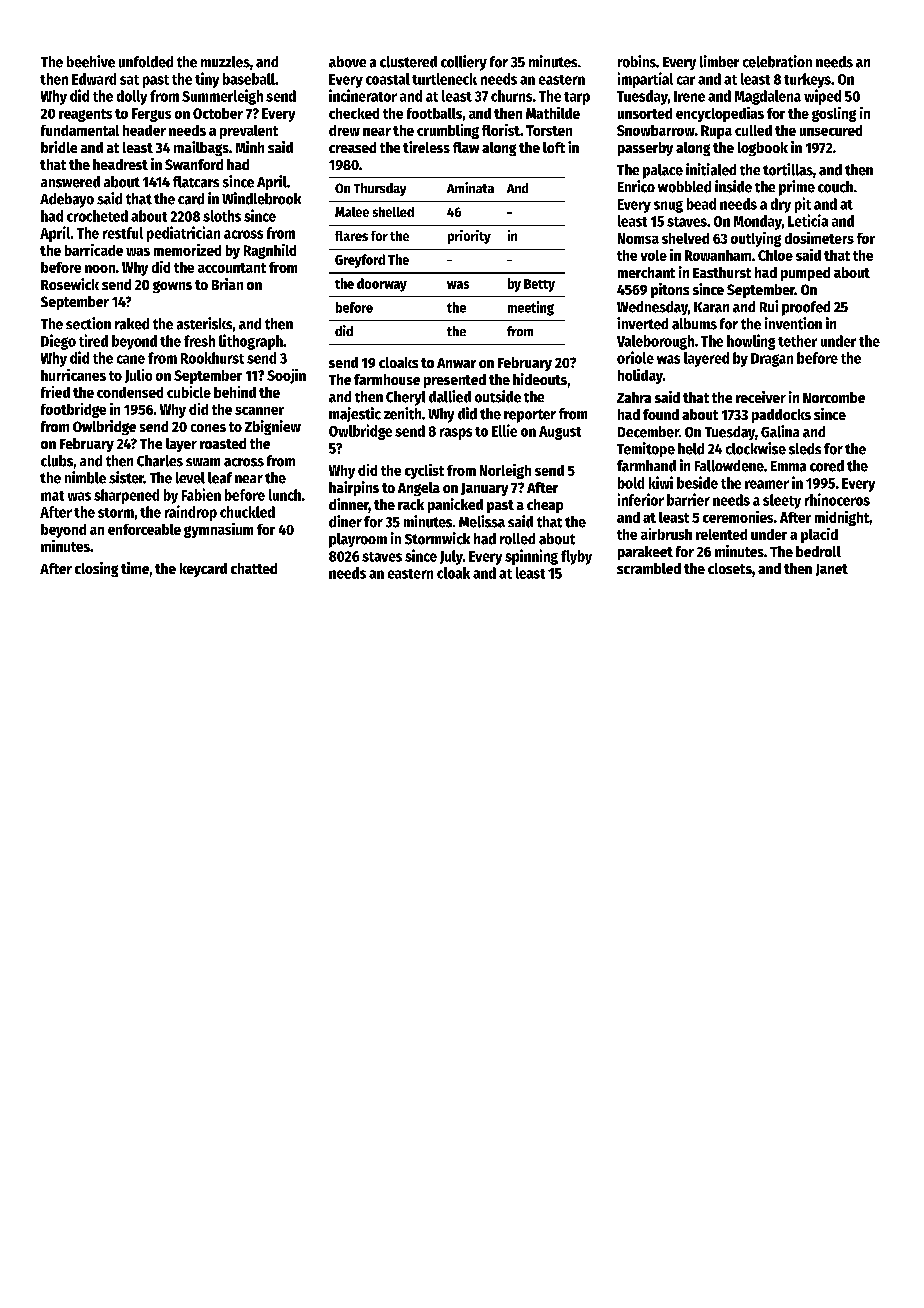  I want to click on limber, so click(719, 61).
